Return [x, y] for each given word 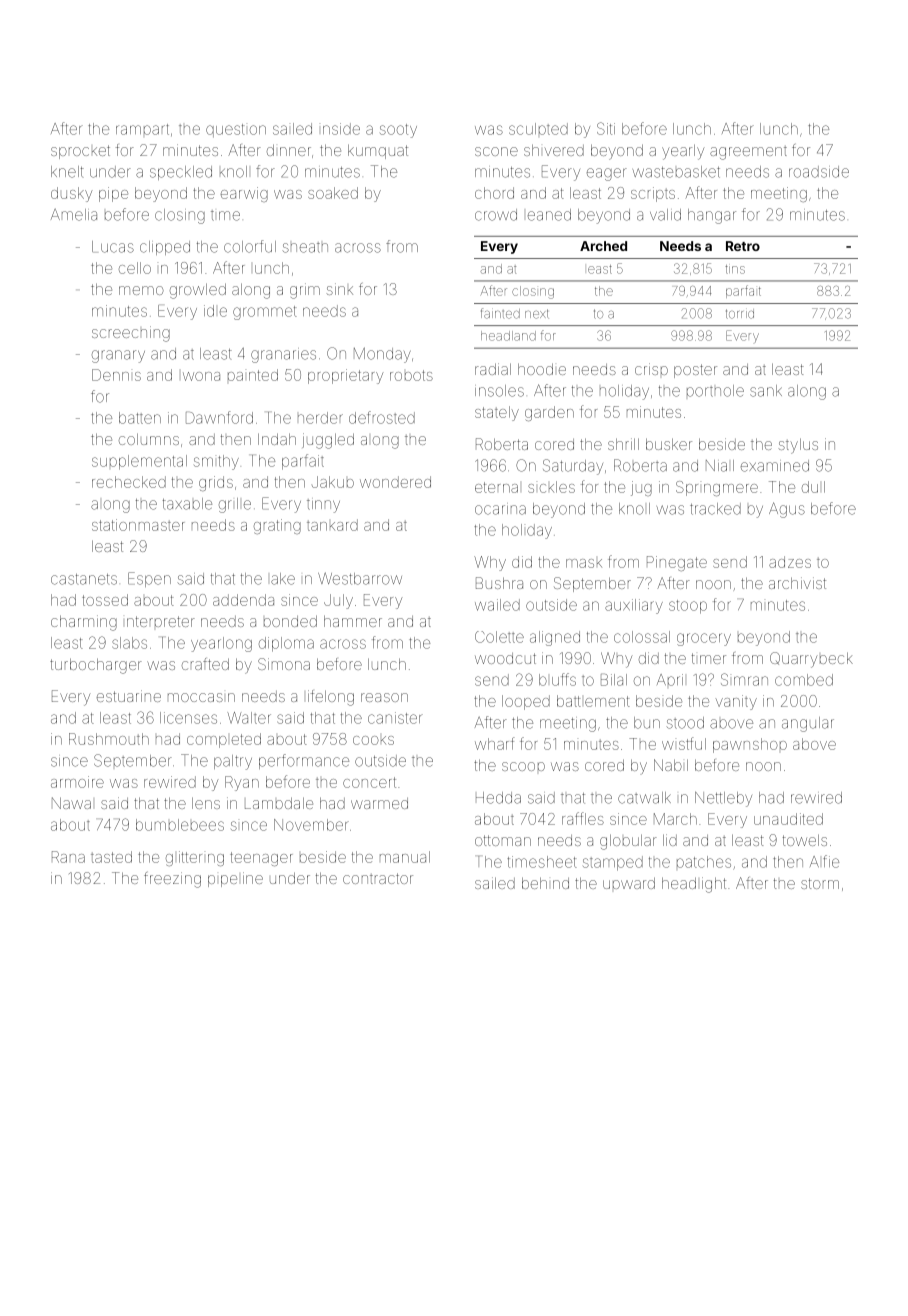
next [536, 314]
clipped [165, 248]
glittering [195, 858]
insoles [499, 391]
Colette [499, 637]
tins [735, 269]
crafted [205, 664]
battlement [593, 701]
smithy [216, 462]
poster [695, 371]
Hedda [498, 798]
